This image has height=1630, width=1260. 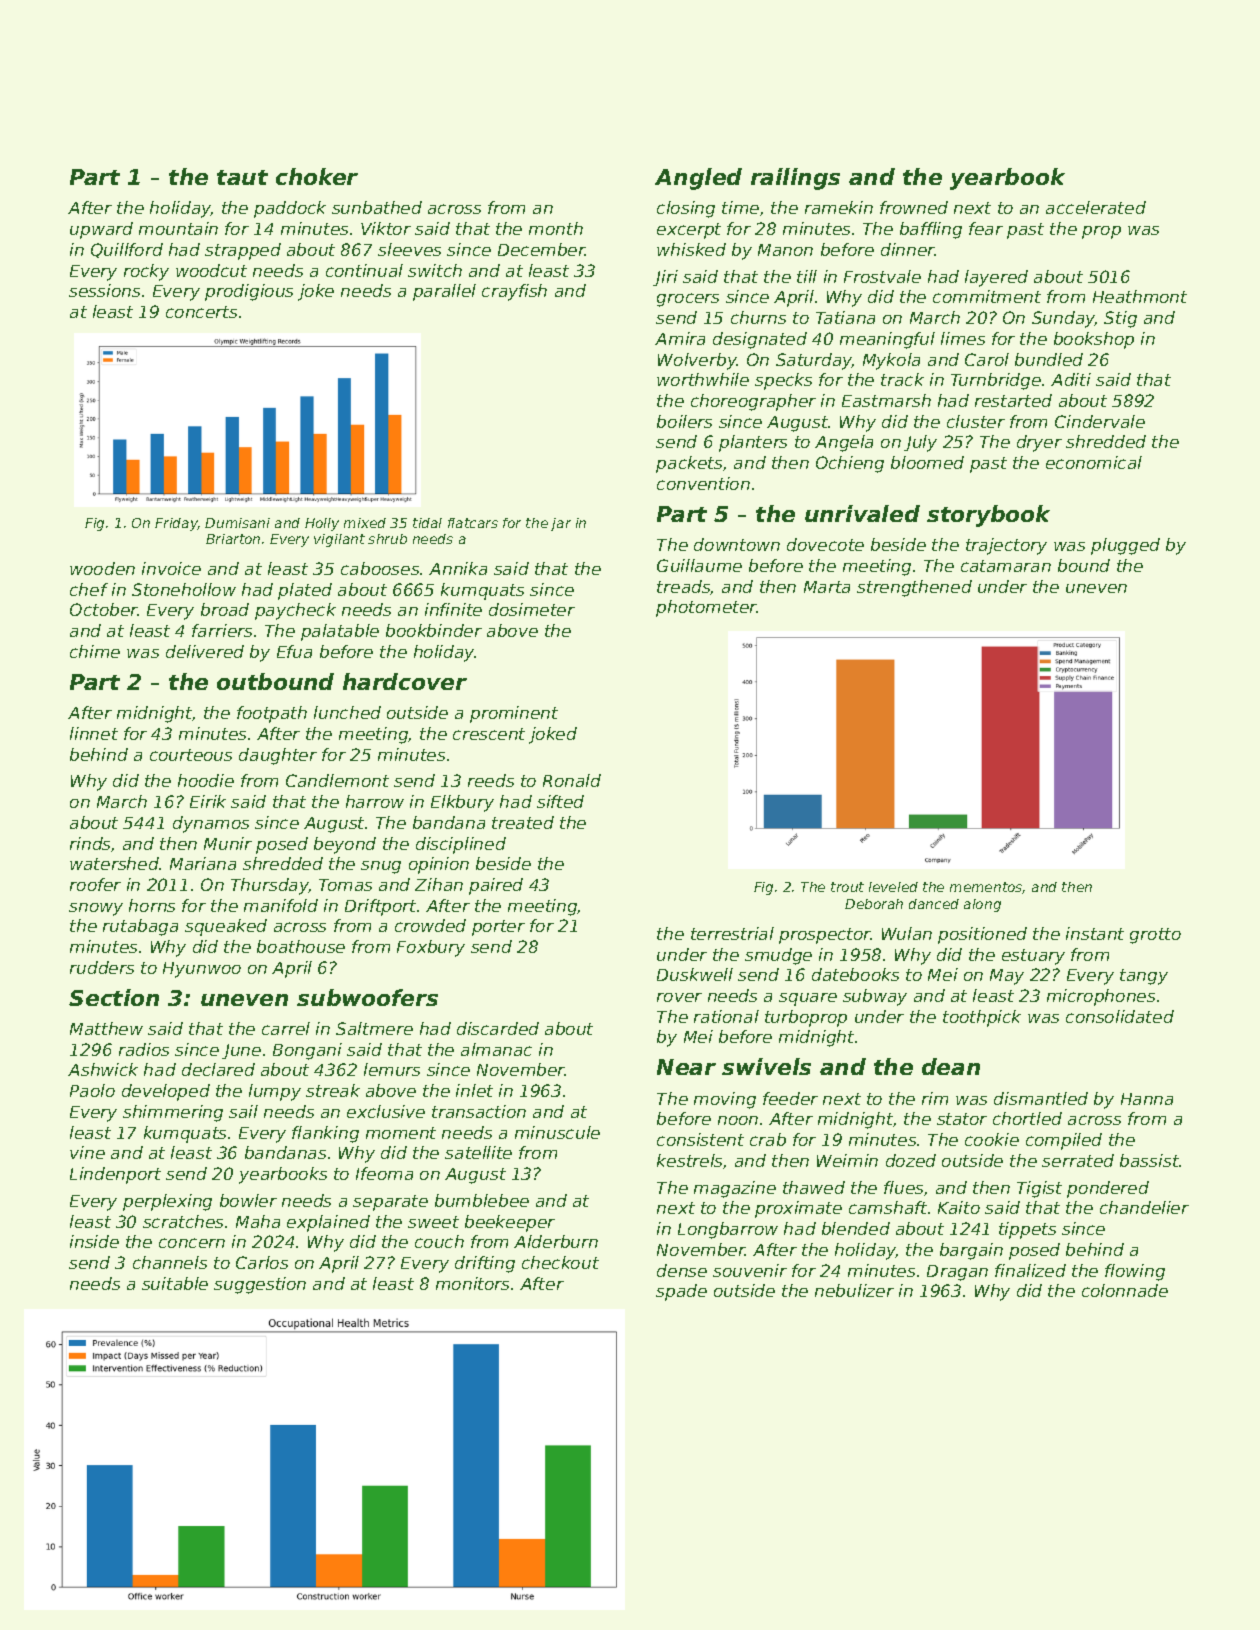 I want to click on accelerated, so click(x=1096, y=207).
